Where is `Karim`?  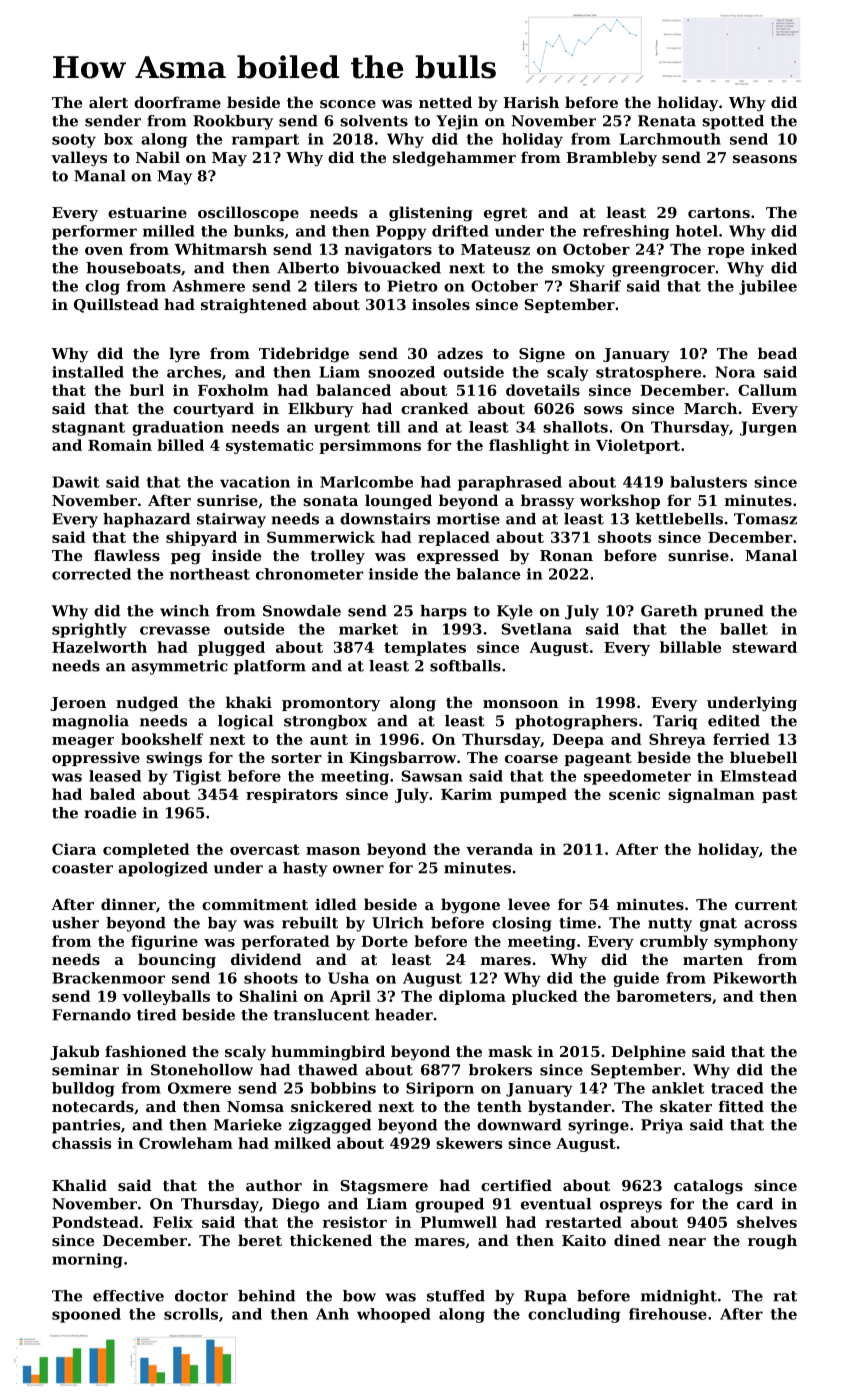 Karim is located at coordinates (466, 794).
